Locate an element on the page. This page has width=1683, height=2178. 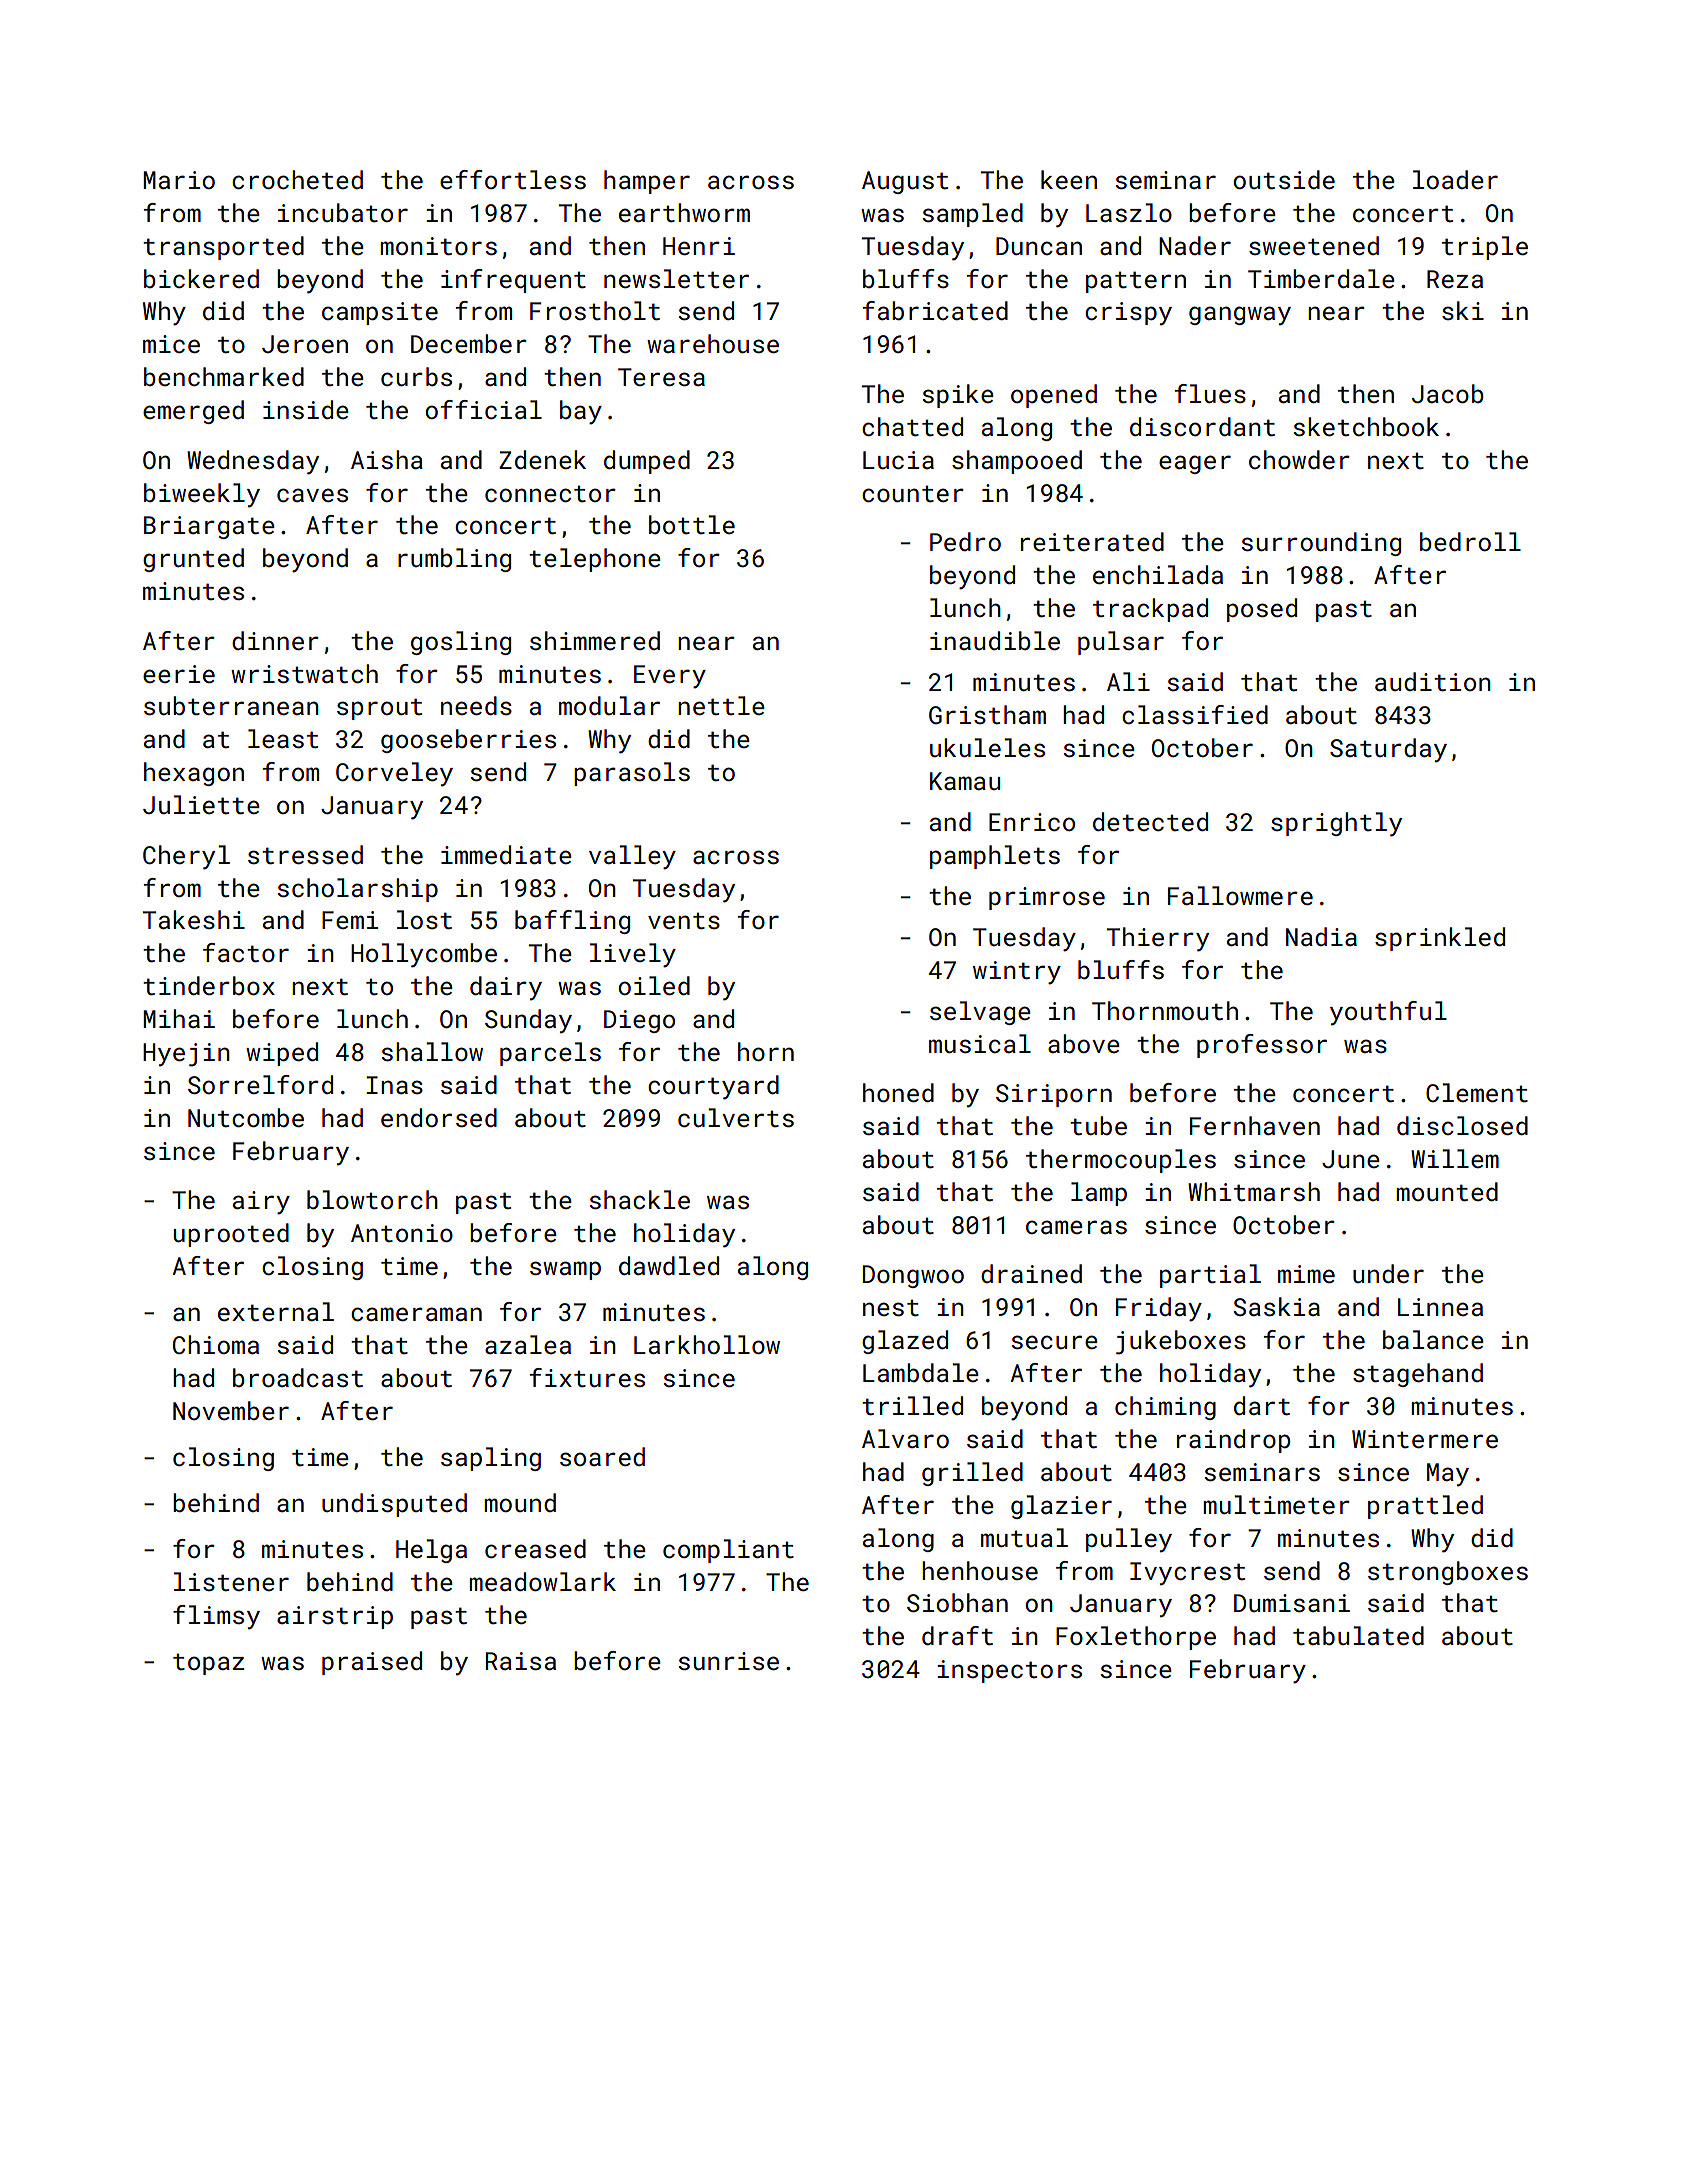
classified is located at coordinates (1195, 714).
